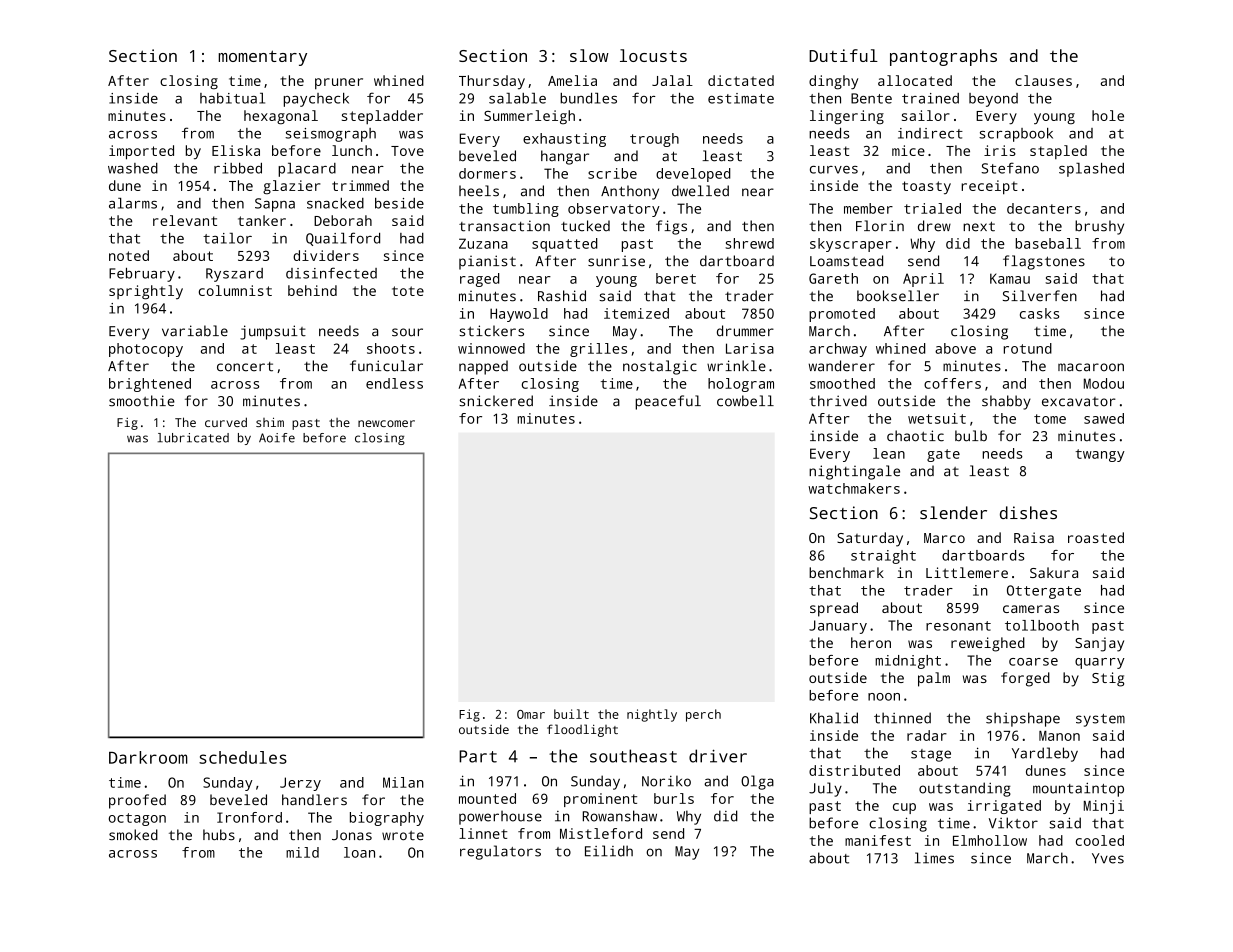 This image has height=952, width=1233. Describe the element at coordinates (609, 851) in the image. I see `Eilidh` at that location.
